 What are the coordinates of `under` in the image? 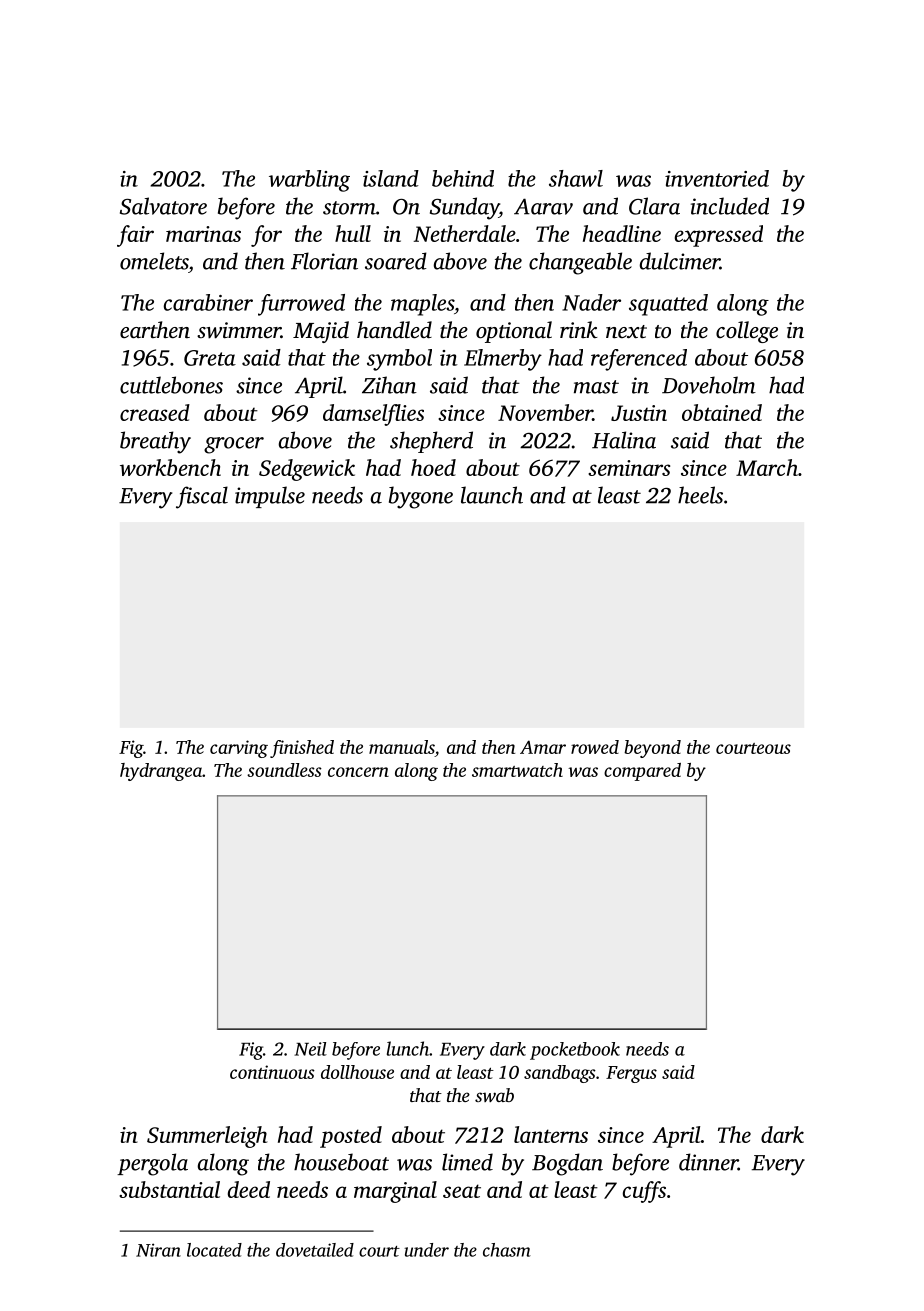 It's located at (426, 1250).
